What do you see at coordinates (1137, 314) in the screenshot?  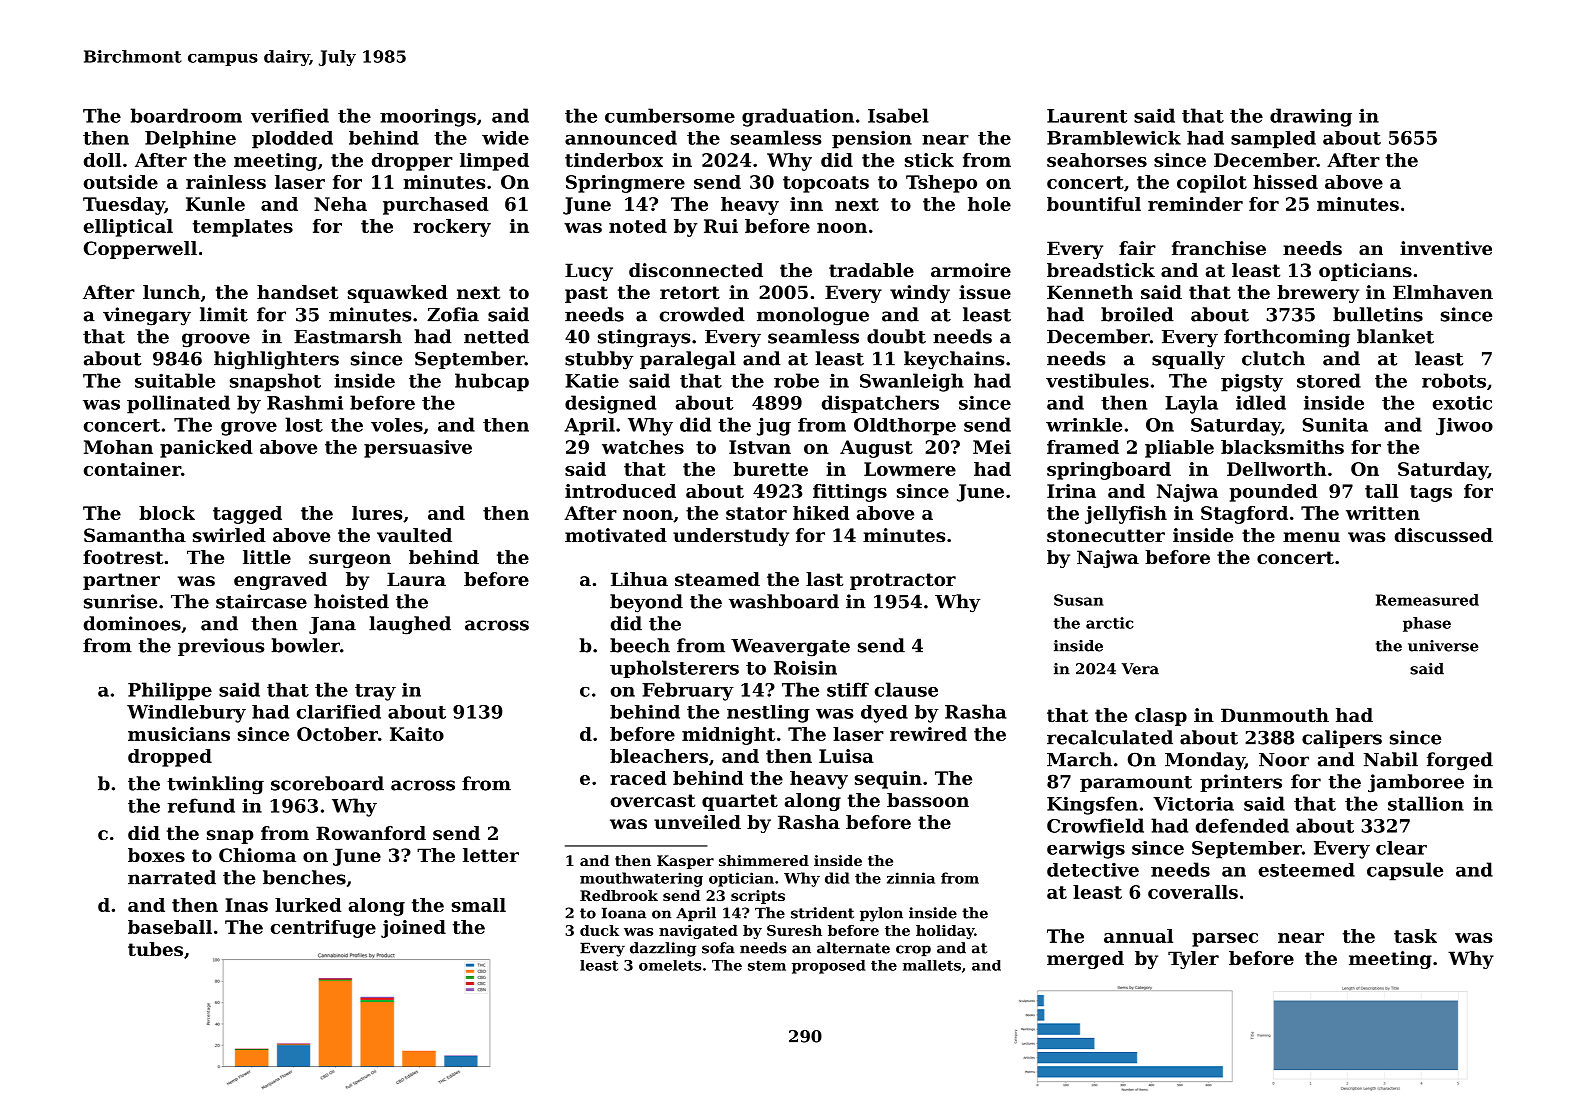 I see `broiled` at bounding box center [1137, 314].
